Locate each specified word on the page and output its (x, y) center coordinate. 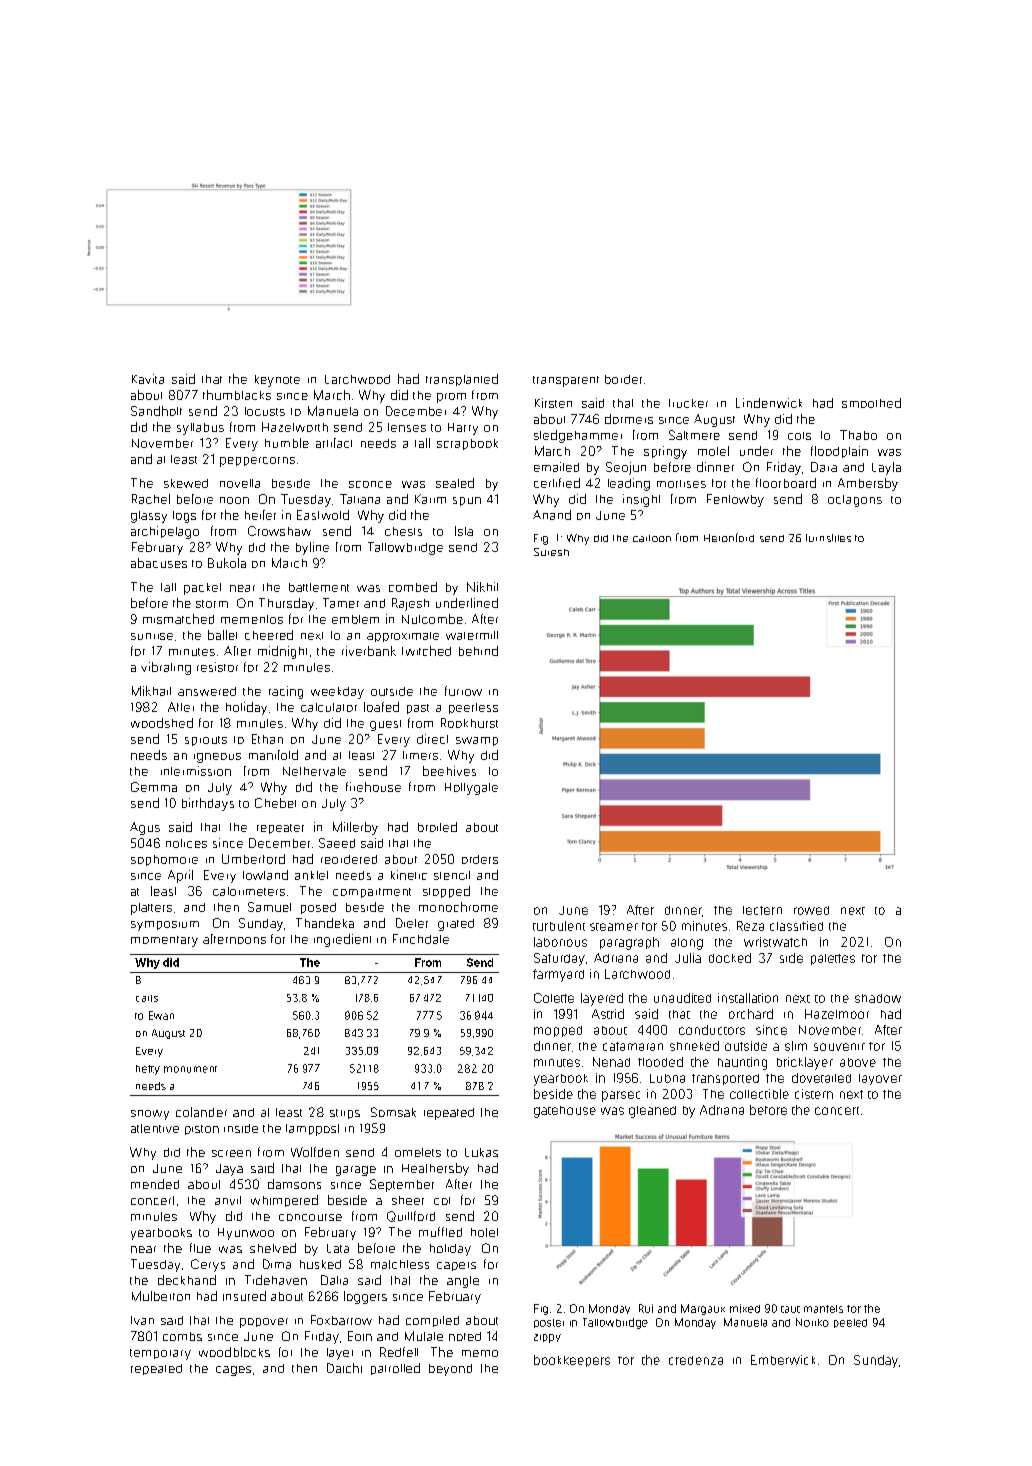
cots (799, 436)
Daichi (344, 1368)
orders (480, 859)
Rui (646, 1308)
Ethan (267, 739)
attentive (155, 1128)
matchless (400, 1264)
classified (796, 926)
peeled (850, 1323)
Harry (463, 429)
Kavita (148, 379)
